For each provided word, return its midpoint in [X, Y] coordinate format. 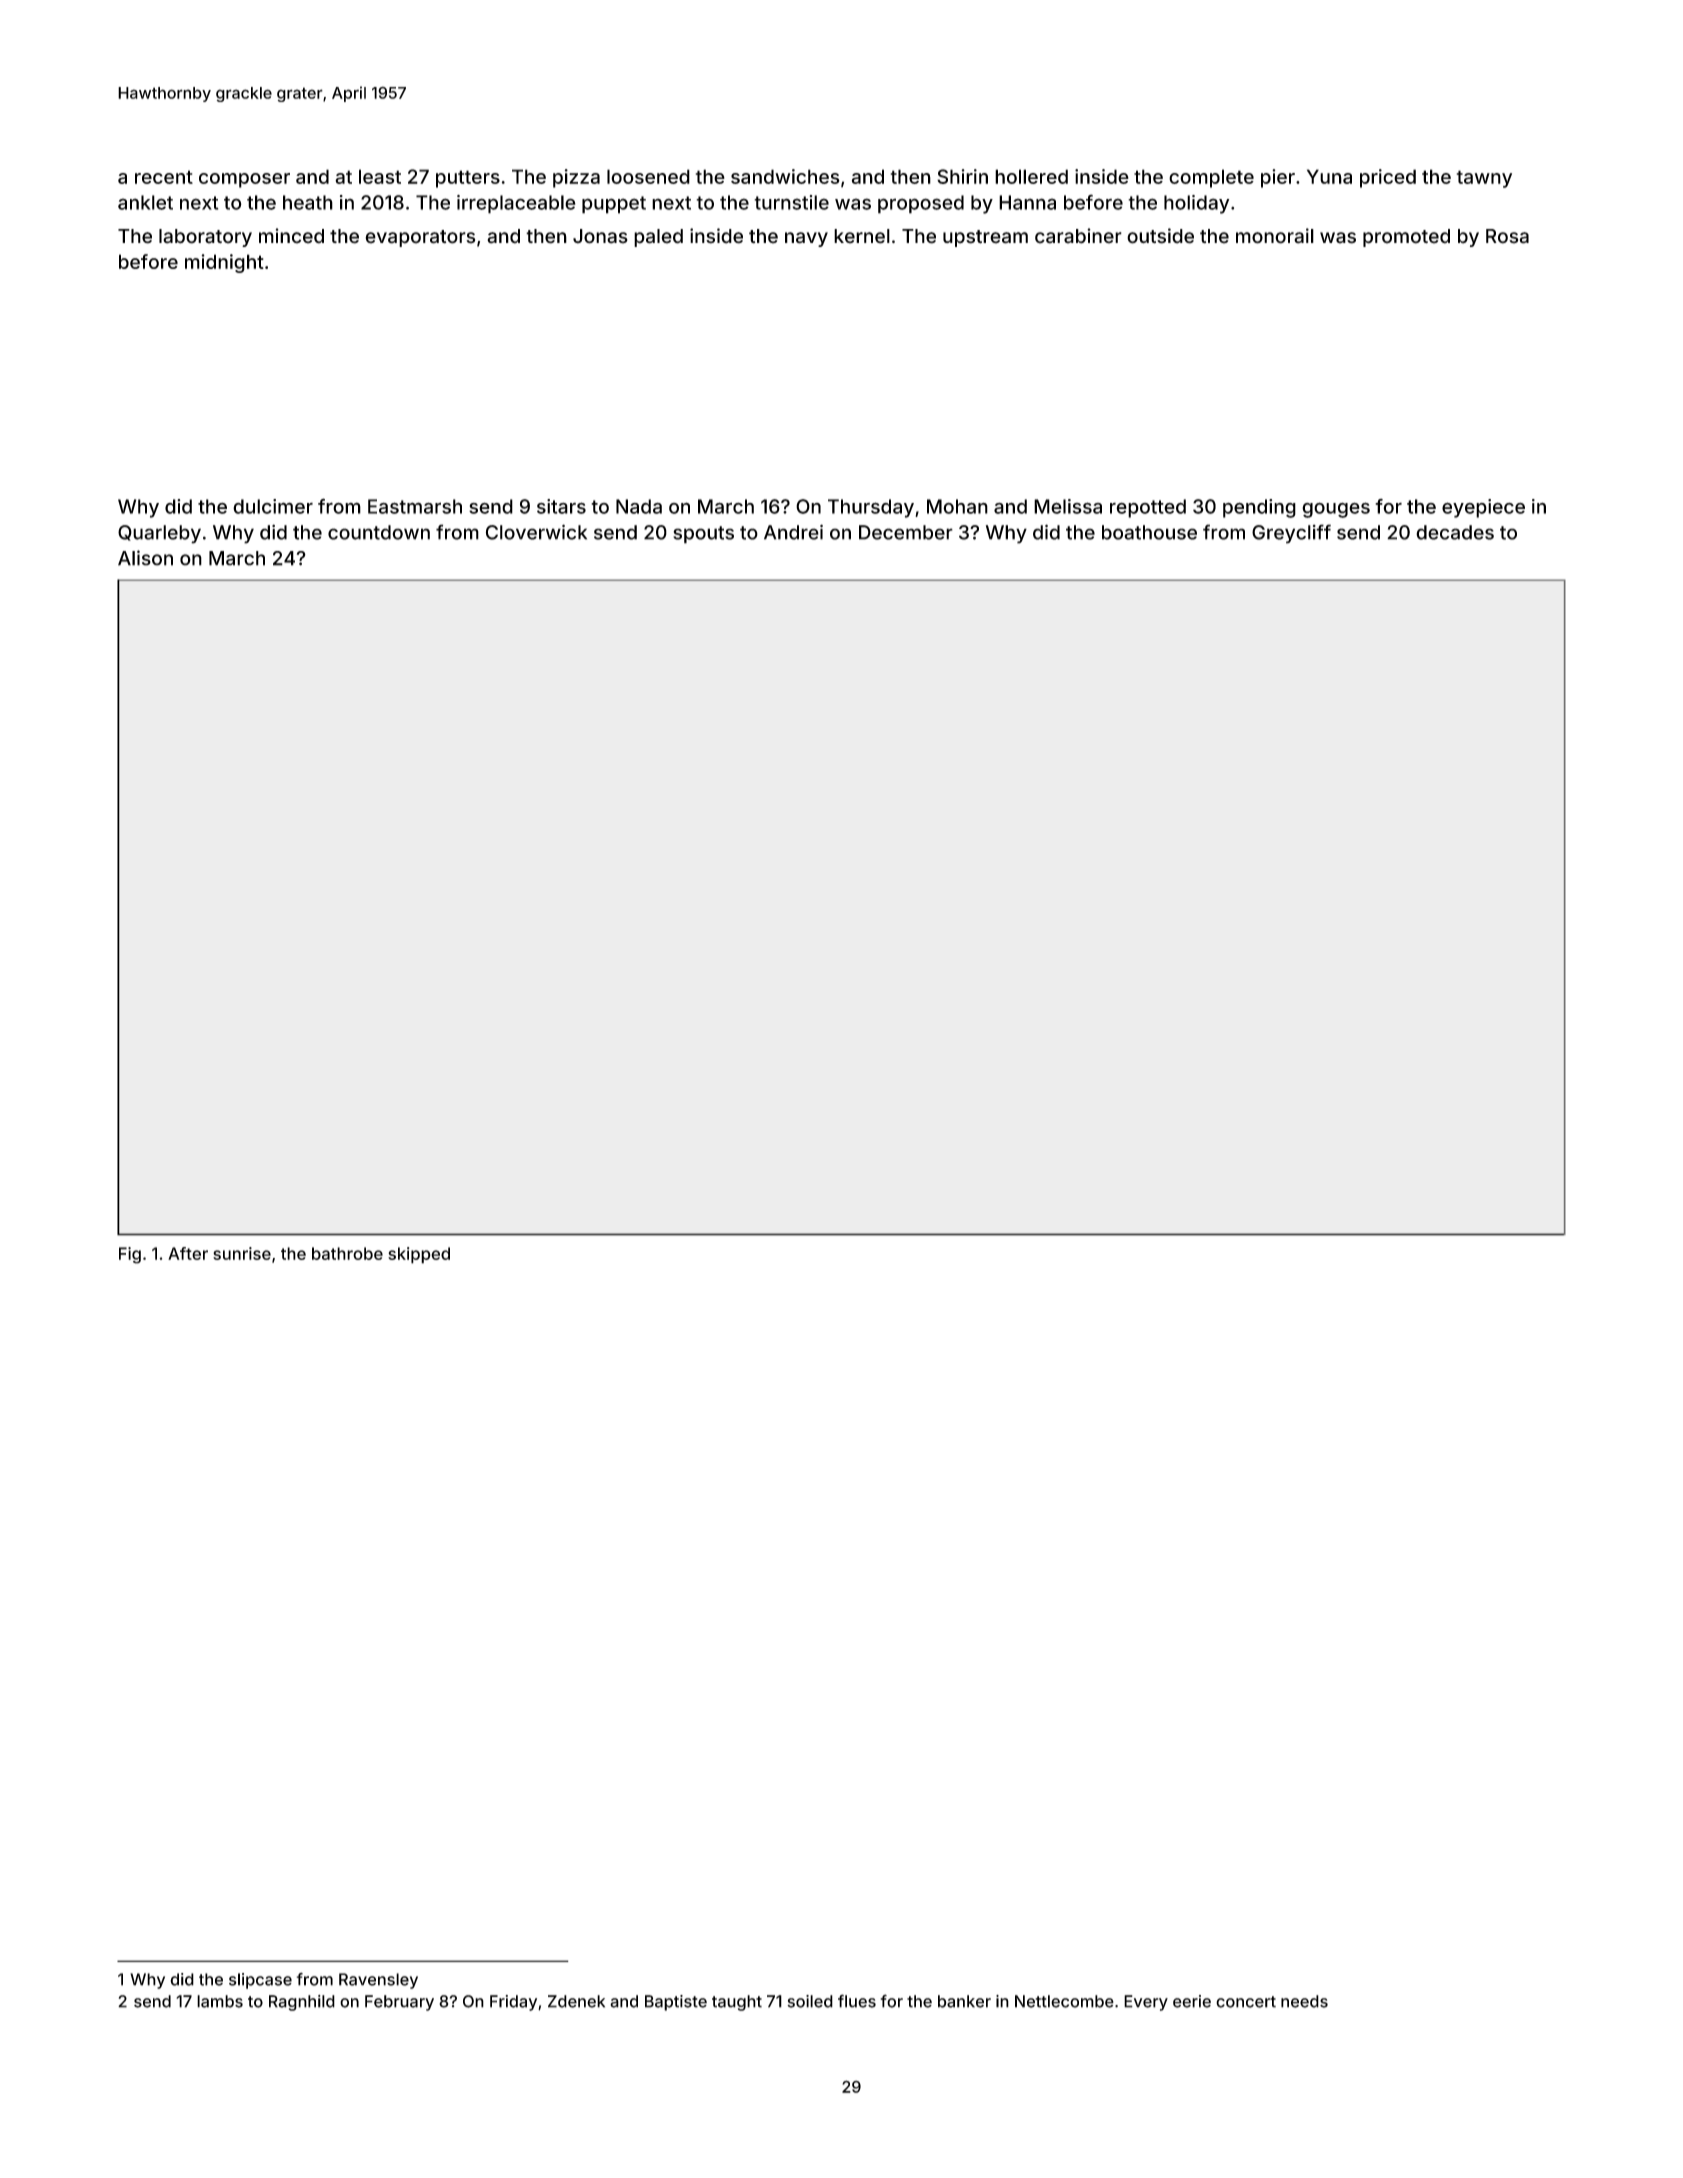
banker [964, 2001]
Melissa [1068, 506]
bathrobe [347, 1253]
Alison [145, 558]
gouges [1336, 510]
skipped [419, 1255]
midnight [224, 263]
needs [1304, 2001]
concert [1246, 2002]
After [188, 1253]
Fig [130, 1255]
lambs [220, 2001]
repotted [1148, 508]
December [906, 532]
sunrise [242, 1253]
